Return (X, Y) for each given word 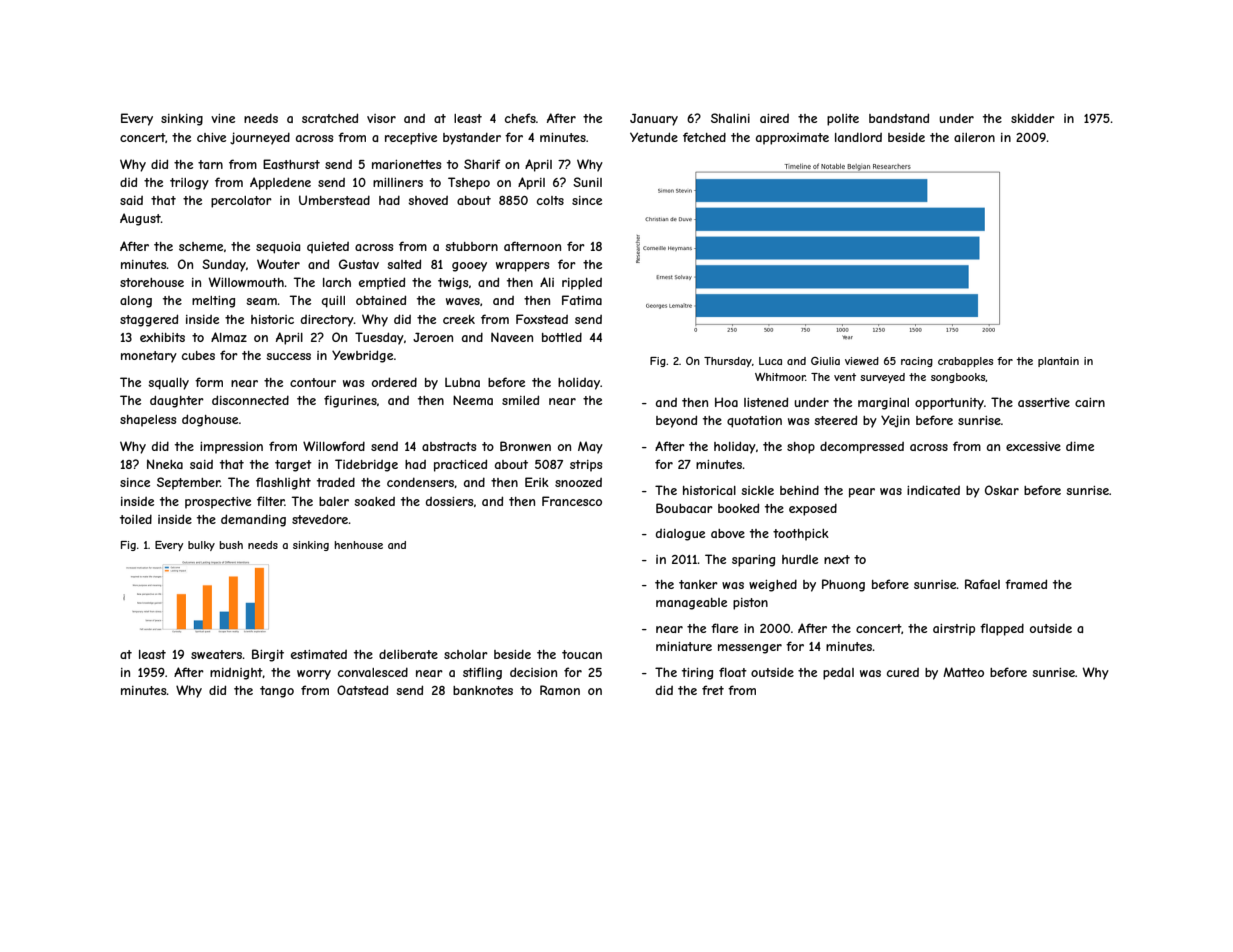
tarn (210, 164)
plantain (1058, 362)
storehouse (152, 282)
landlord (858, 137)
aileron (974, 137)
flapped (1002, 629)
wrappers (522, 267)
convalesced (373, 672)
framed (1026, 584)
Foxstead (542, 319)
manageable (691, 604)
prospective (218, 503)
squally (168, 384)
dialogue (680, 535)
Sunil (587, 182)
